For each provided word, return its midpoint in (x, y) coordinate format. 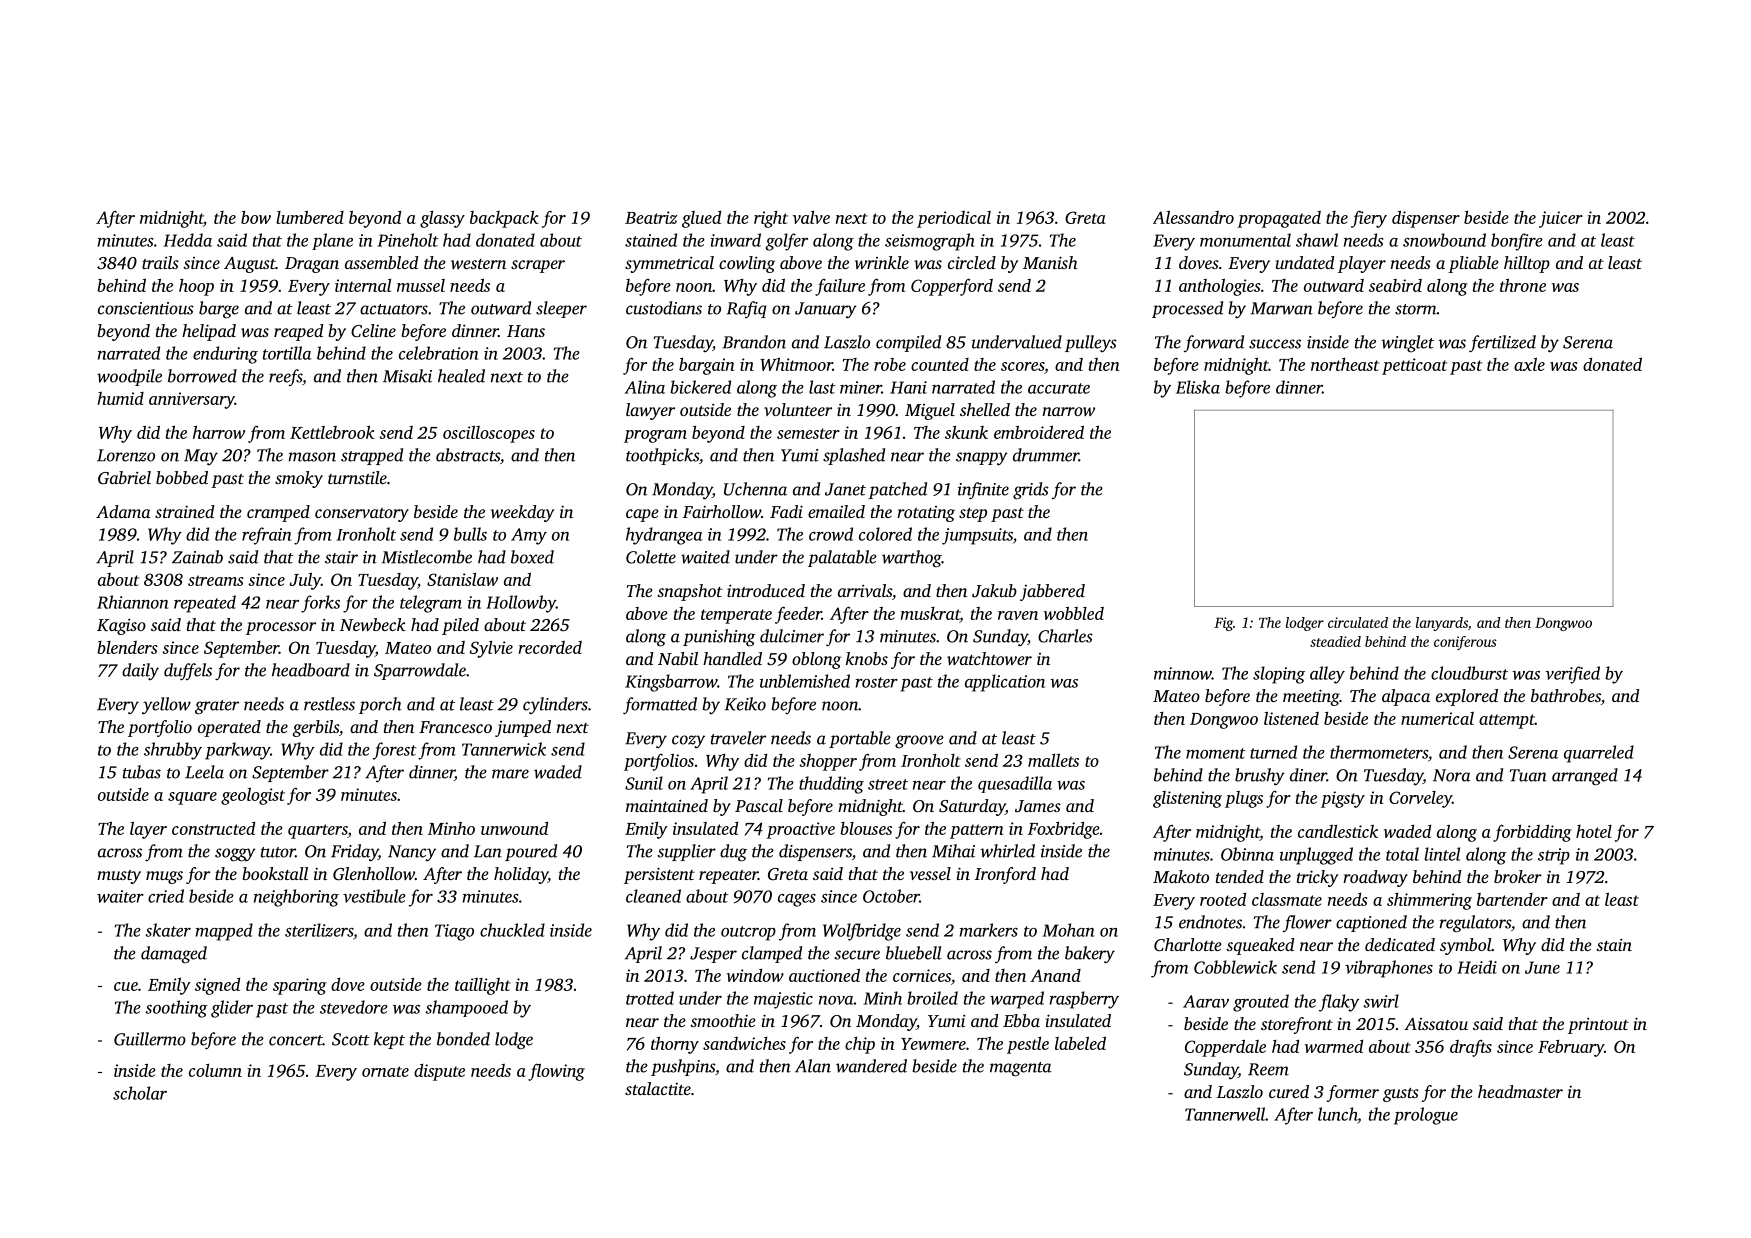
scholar (140, 1093)
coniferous (1465, 643)
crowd (831, 534)
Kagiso (121, 627)
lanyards (1442, 624)
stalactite (658, 1088)
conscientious (146, 308)
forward (1214, 343)
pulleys (1091, 343)
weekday (522, 513)
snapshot (690, 592)
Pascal (759, 805)
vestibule (374, 896)
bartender (1512, 899)
